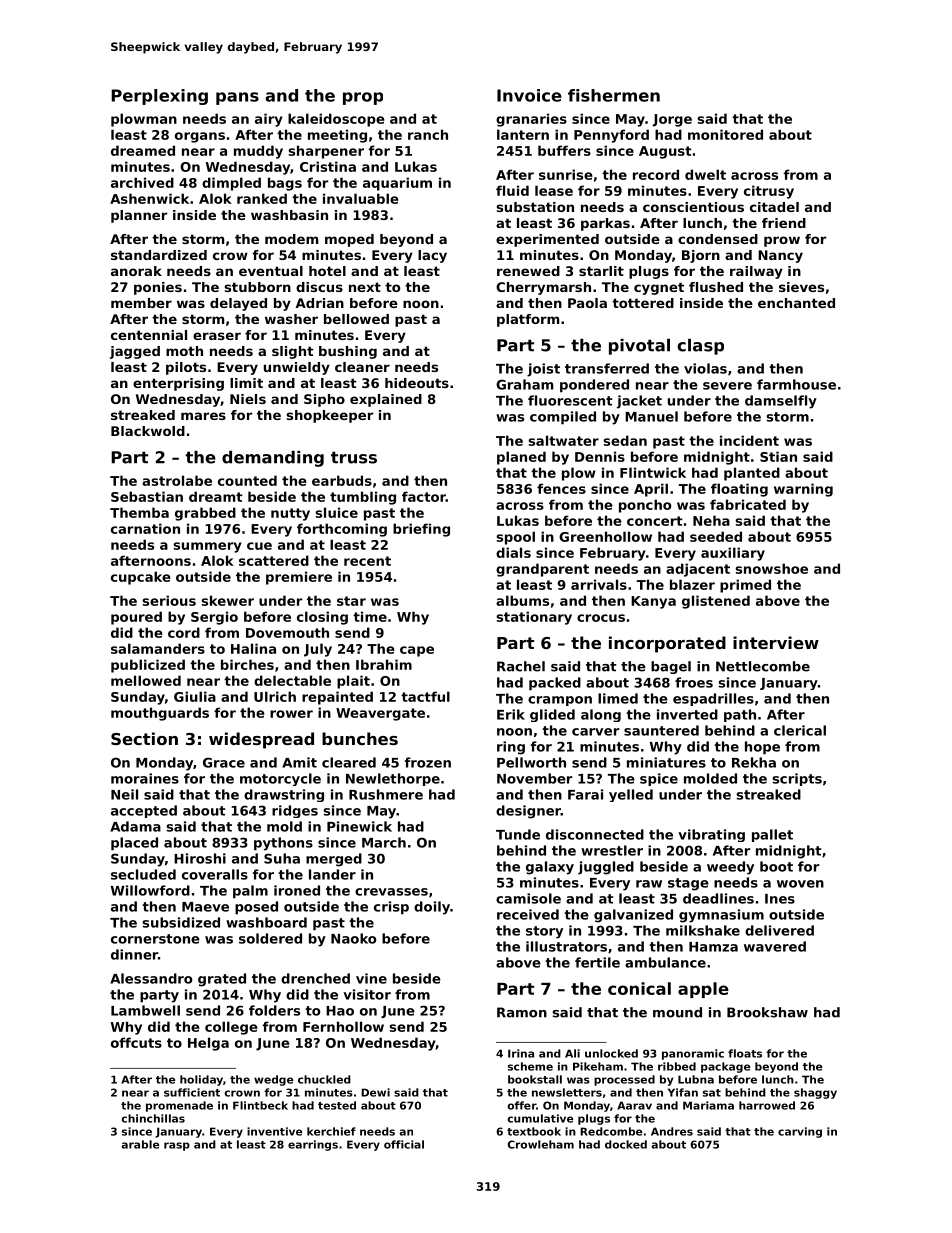 This page has width=952, height=1233. I want to click on official, so click(404, 1144).
